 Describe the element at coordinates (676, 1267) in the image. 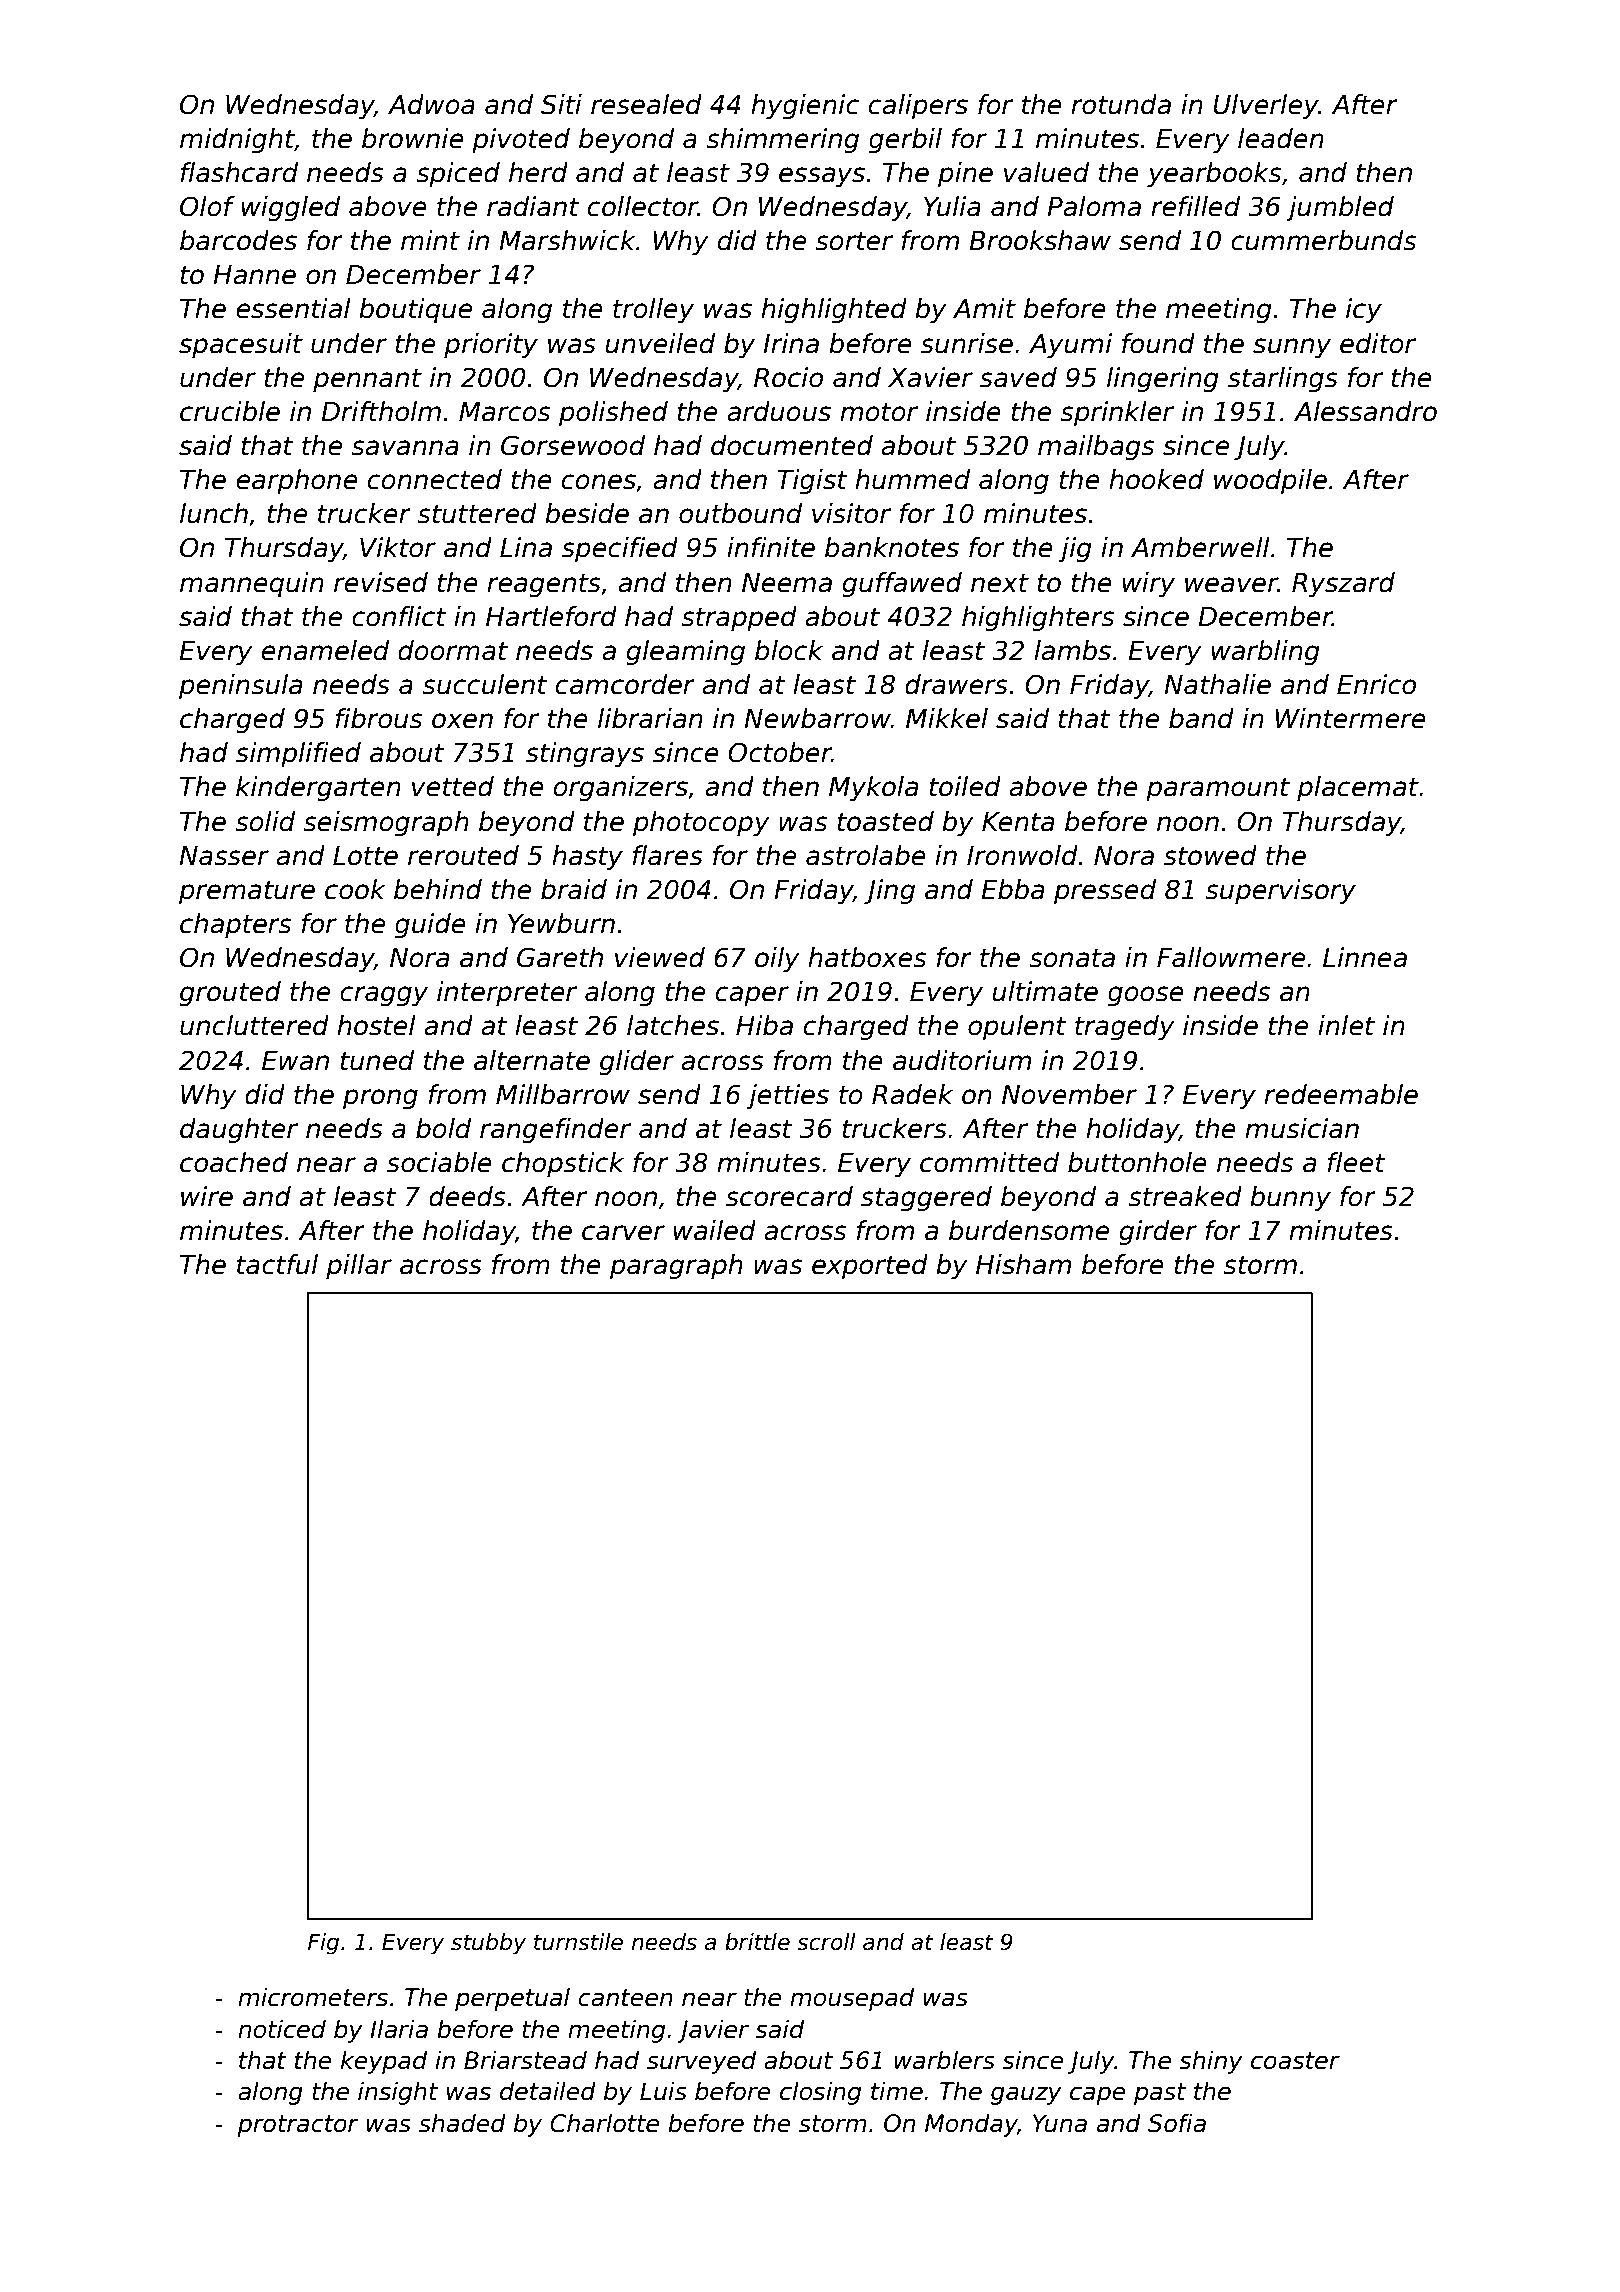

I see `paragraph` at that location.
